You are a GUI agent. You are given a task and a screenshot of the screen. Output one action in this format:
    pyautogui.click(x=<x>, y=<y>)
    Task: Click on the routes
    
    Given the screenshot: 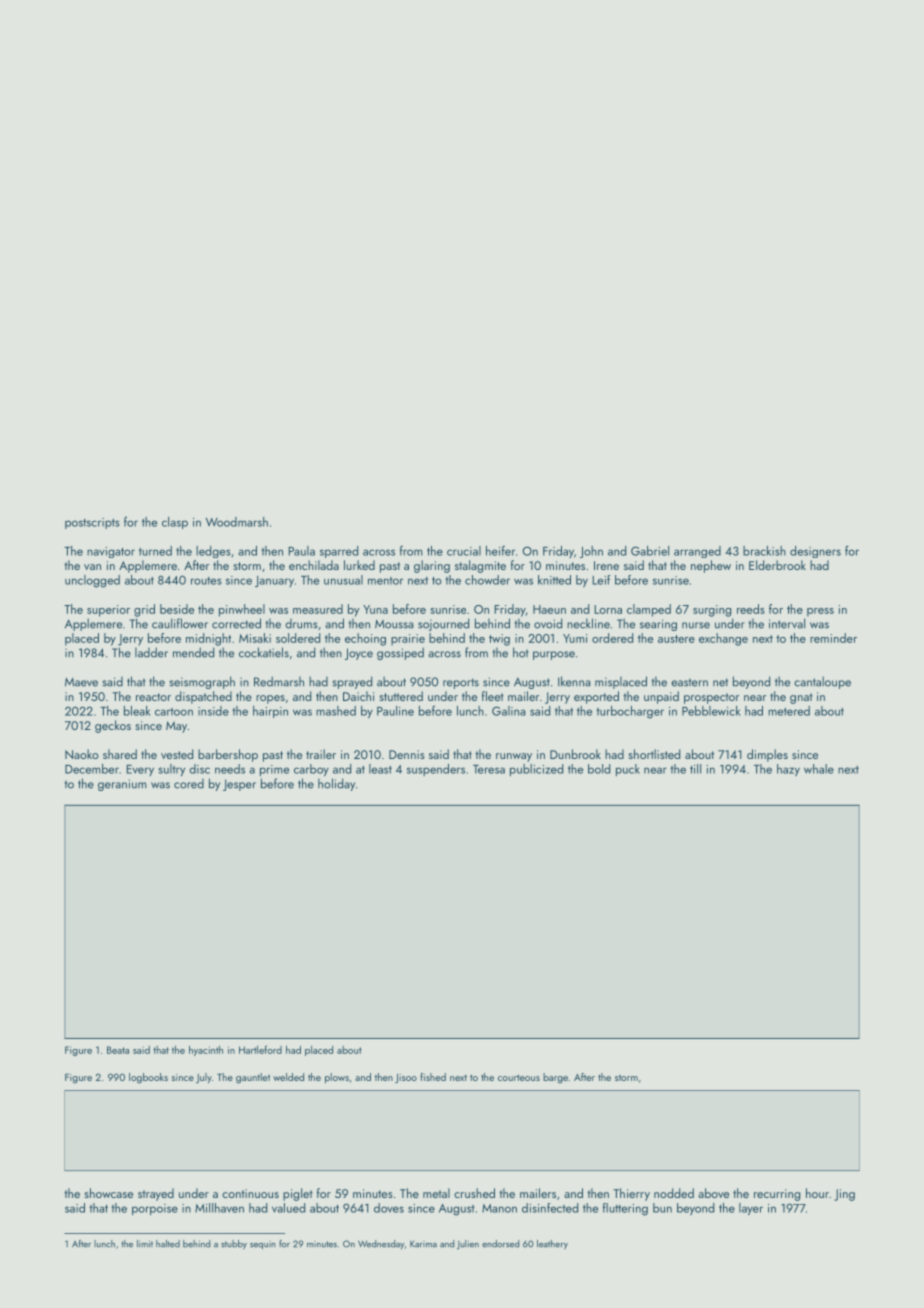 What is the action you would take?
    pyautogui.click(x=206, y=581)
